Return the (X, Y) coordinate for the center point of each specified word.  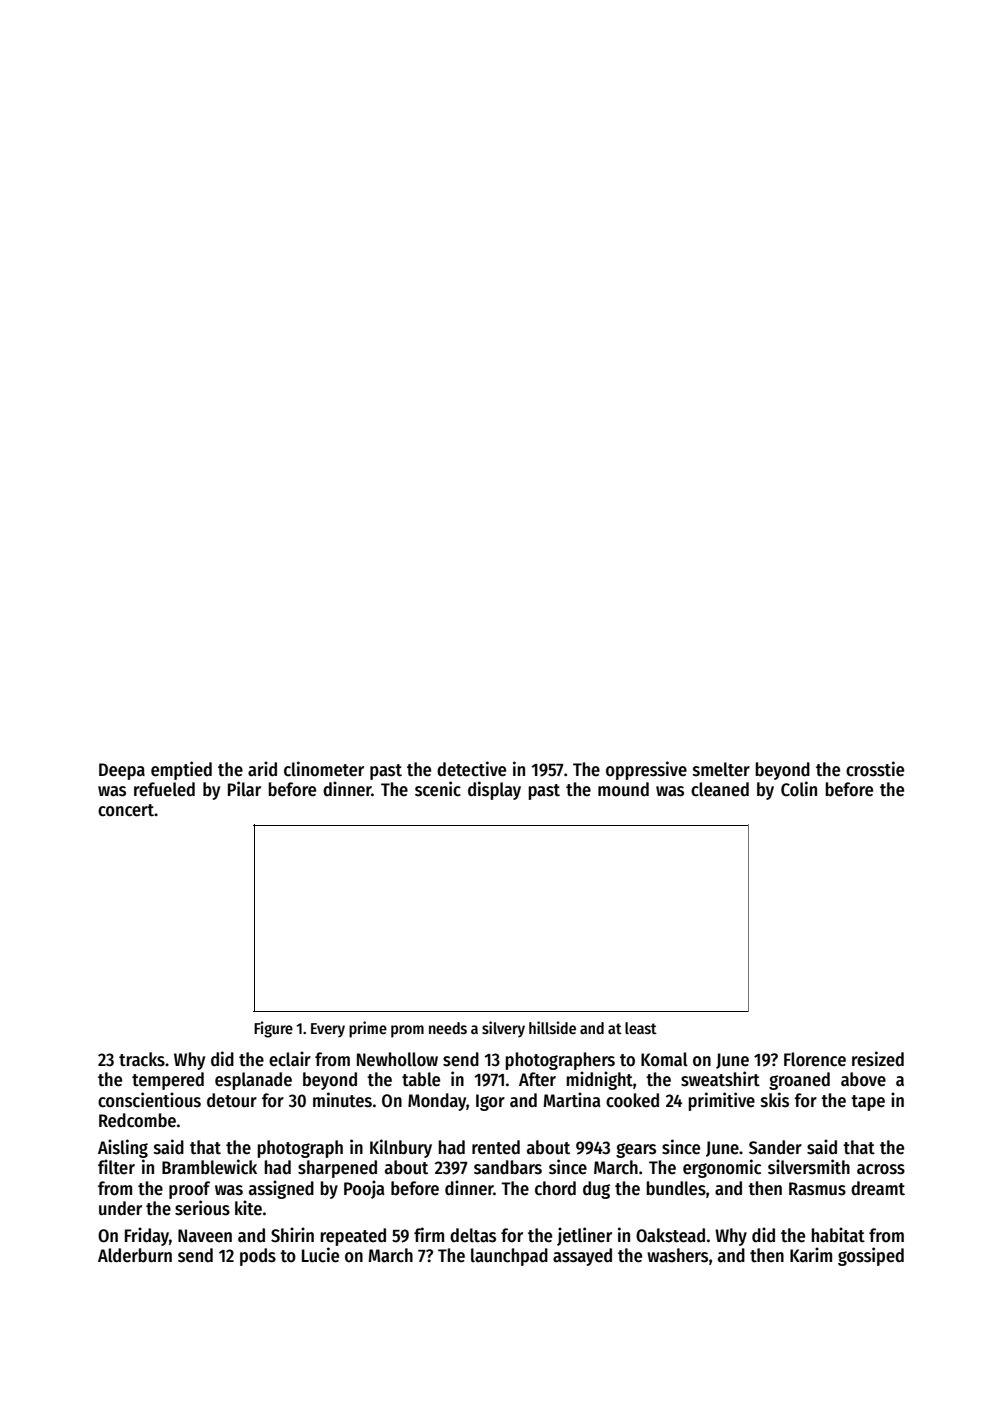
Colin (799, 789)
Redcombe (137, 1120)
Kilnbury (401, 1148)
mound (623, 789)
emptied (181, 770)
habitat (838, 1235)
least (641, 1028)
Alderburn (135, 1255)
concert (126, 810)
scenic (438, 789)
